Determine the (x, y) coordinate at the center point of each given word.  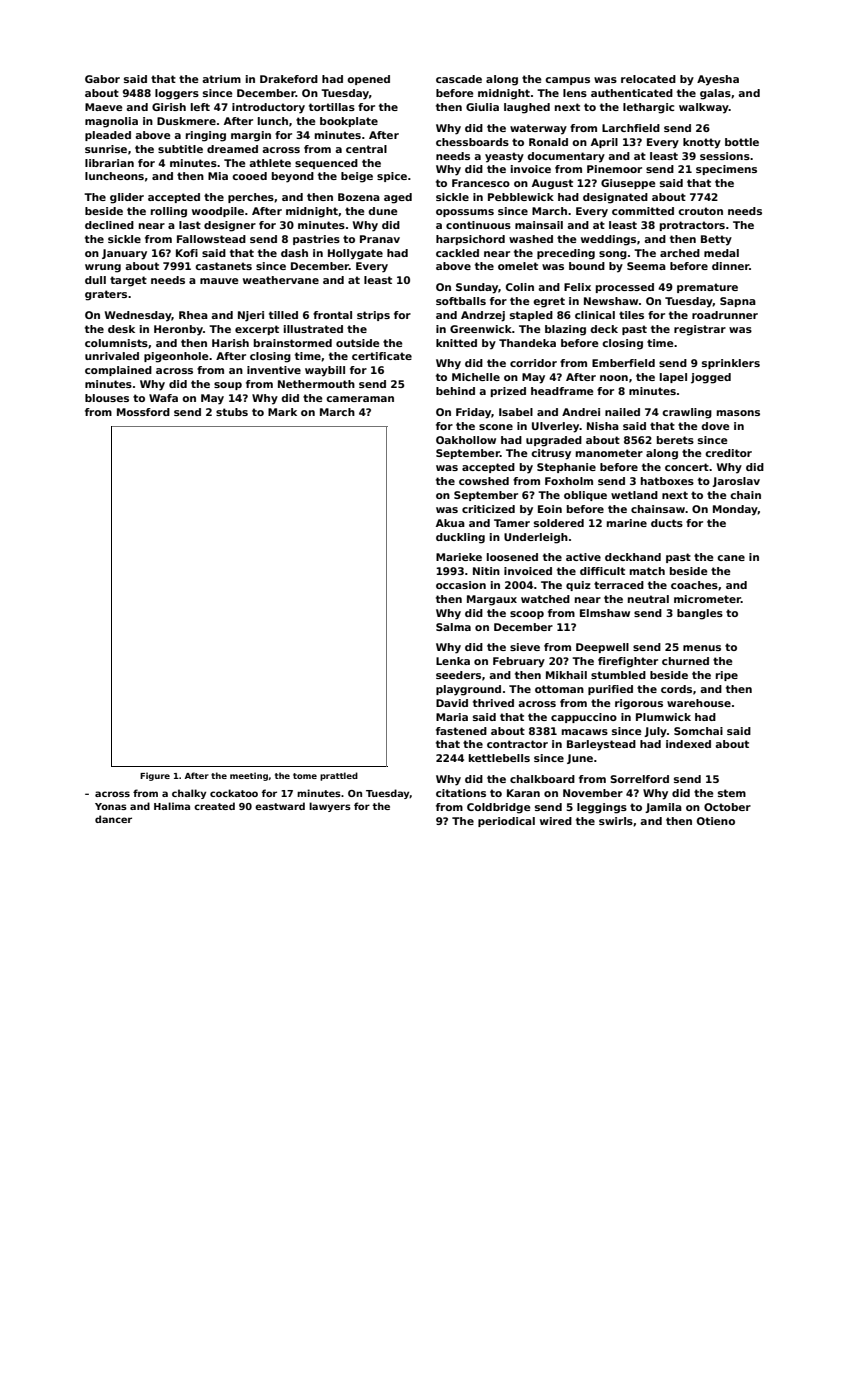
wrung (103, 268)
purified (610, 690)
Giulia (482, 107)
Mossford (143, 412)
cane (731, 558)
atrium (221, 79)
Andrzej (483, 316)
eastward (280, 806)
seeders (458, 675)
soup (228, 386)
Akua (450, 523)
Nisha (603, 426)
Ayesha (718, 80)
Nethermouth (316, 384)
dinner (731, 266)
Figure (155, 776)
